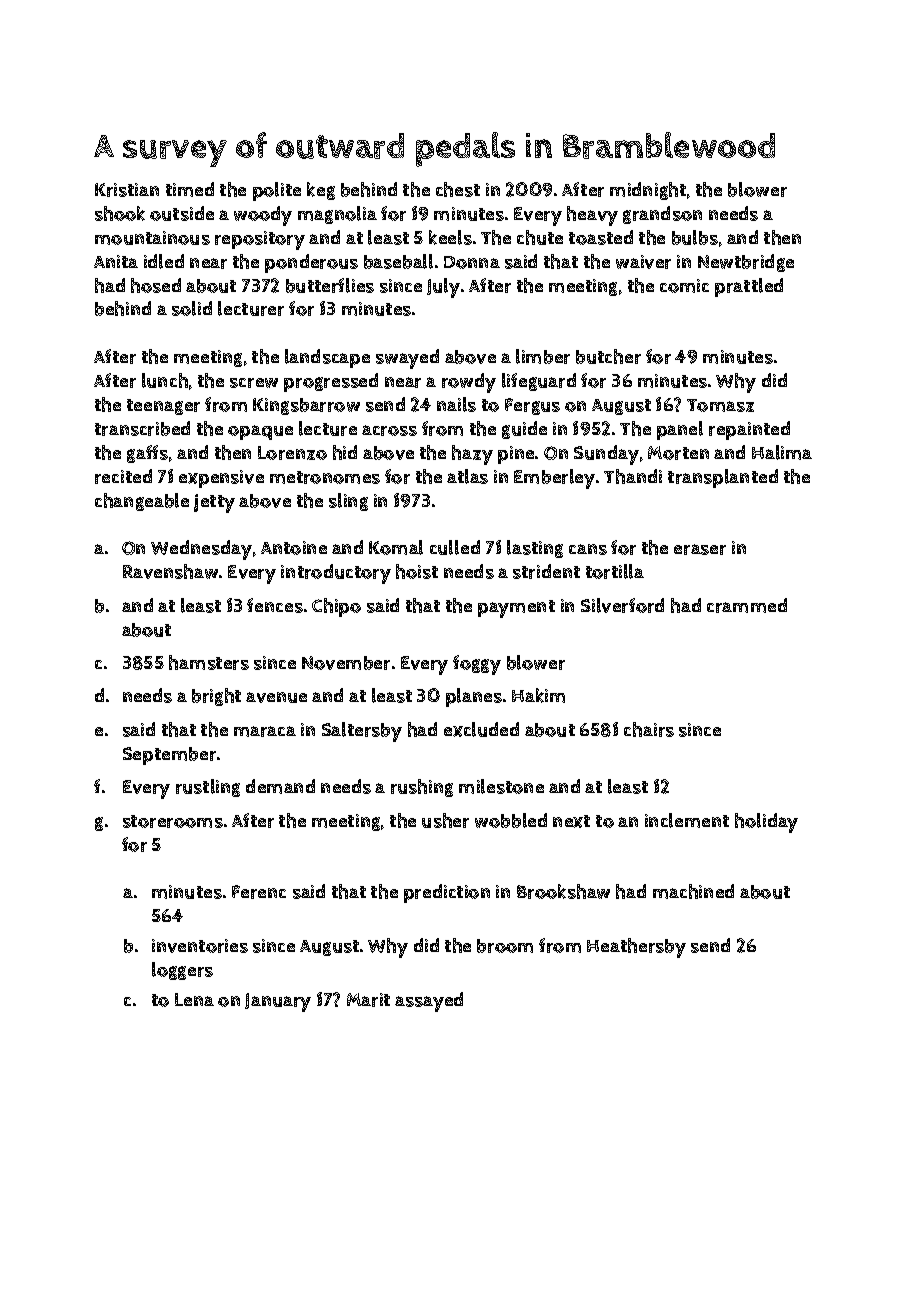 Image resolution: width=908 pixels, height=1316 pixels. Describe the element at coordinates (209, 662) in the image. I see `hamsters` at that location.
